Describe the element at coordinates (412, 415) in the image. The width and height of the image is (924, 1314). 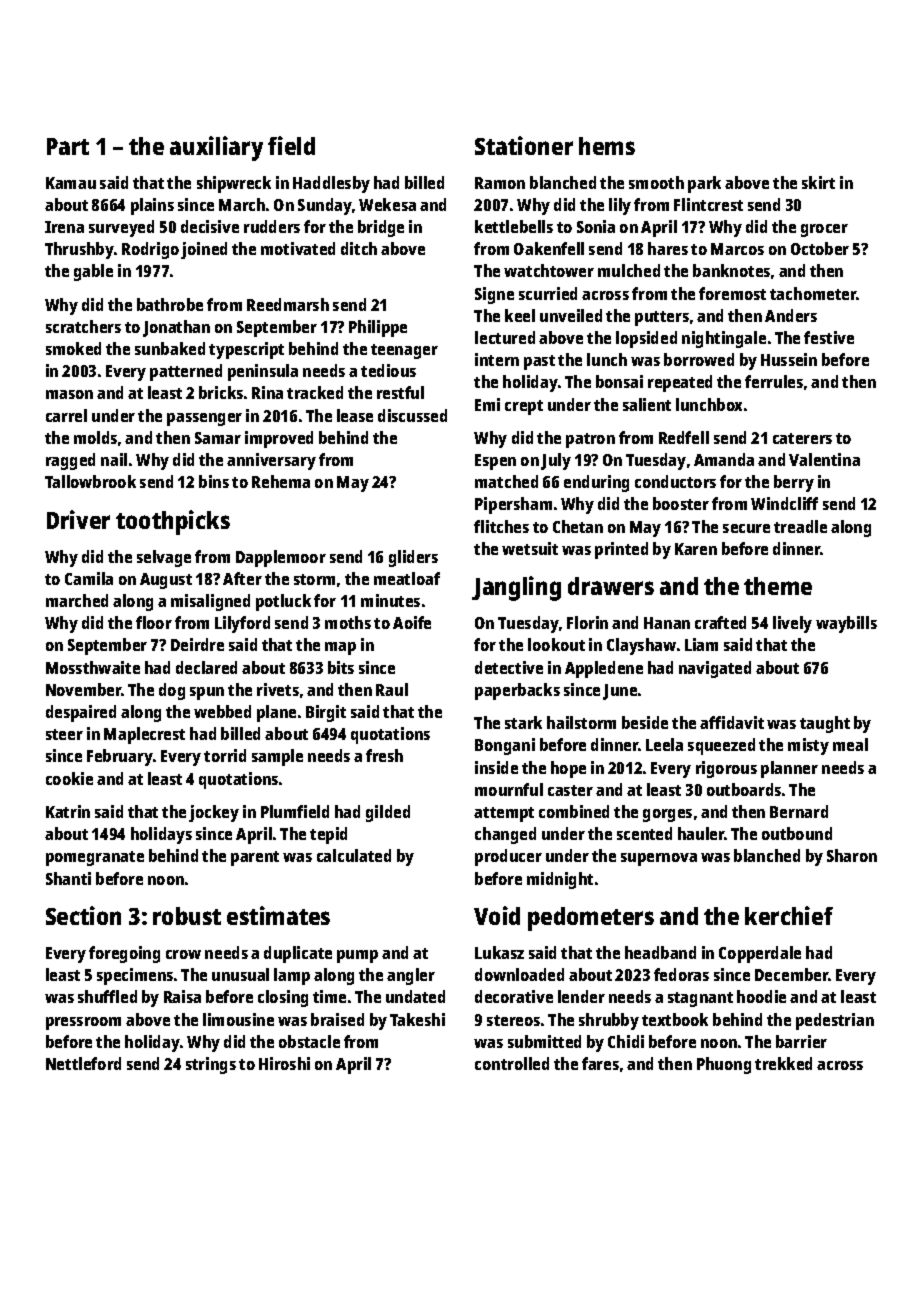
I see `discussed` at that location.
